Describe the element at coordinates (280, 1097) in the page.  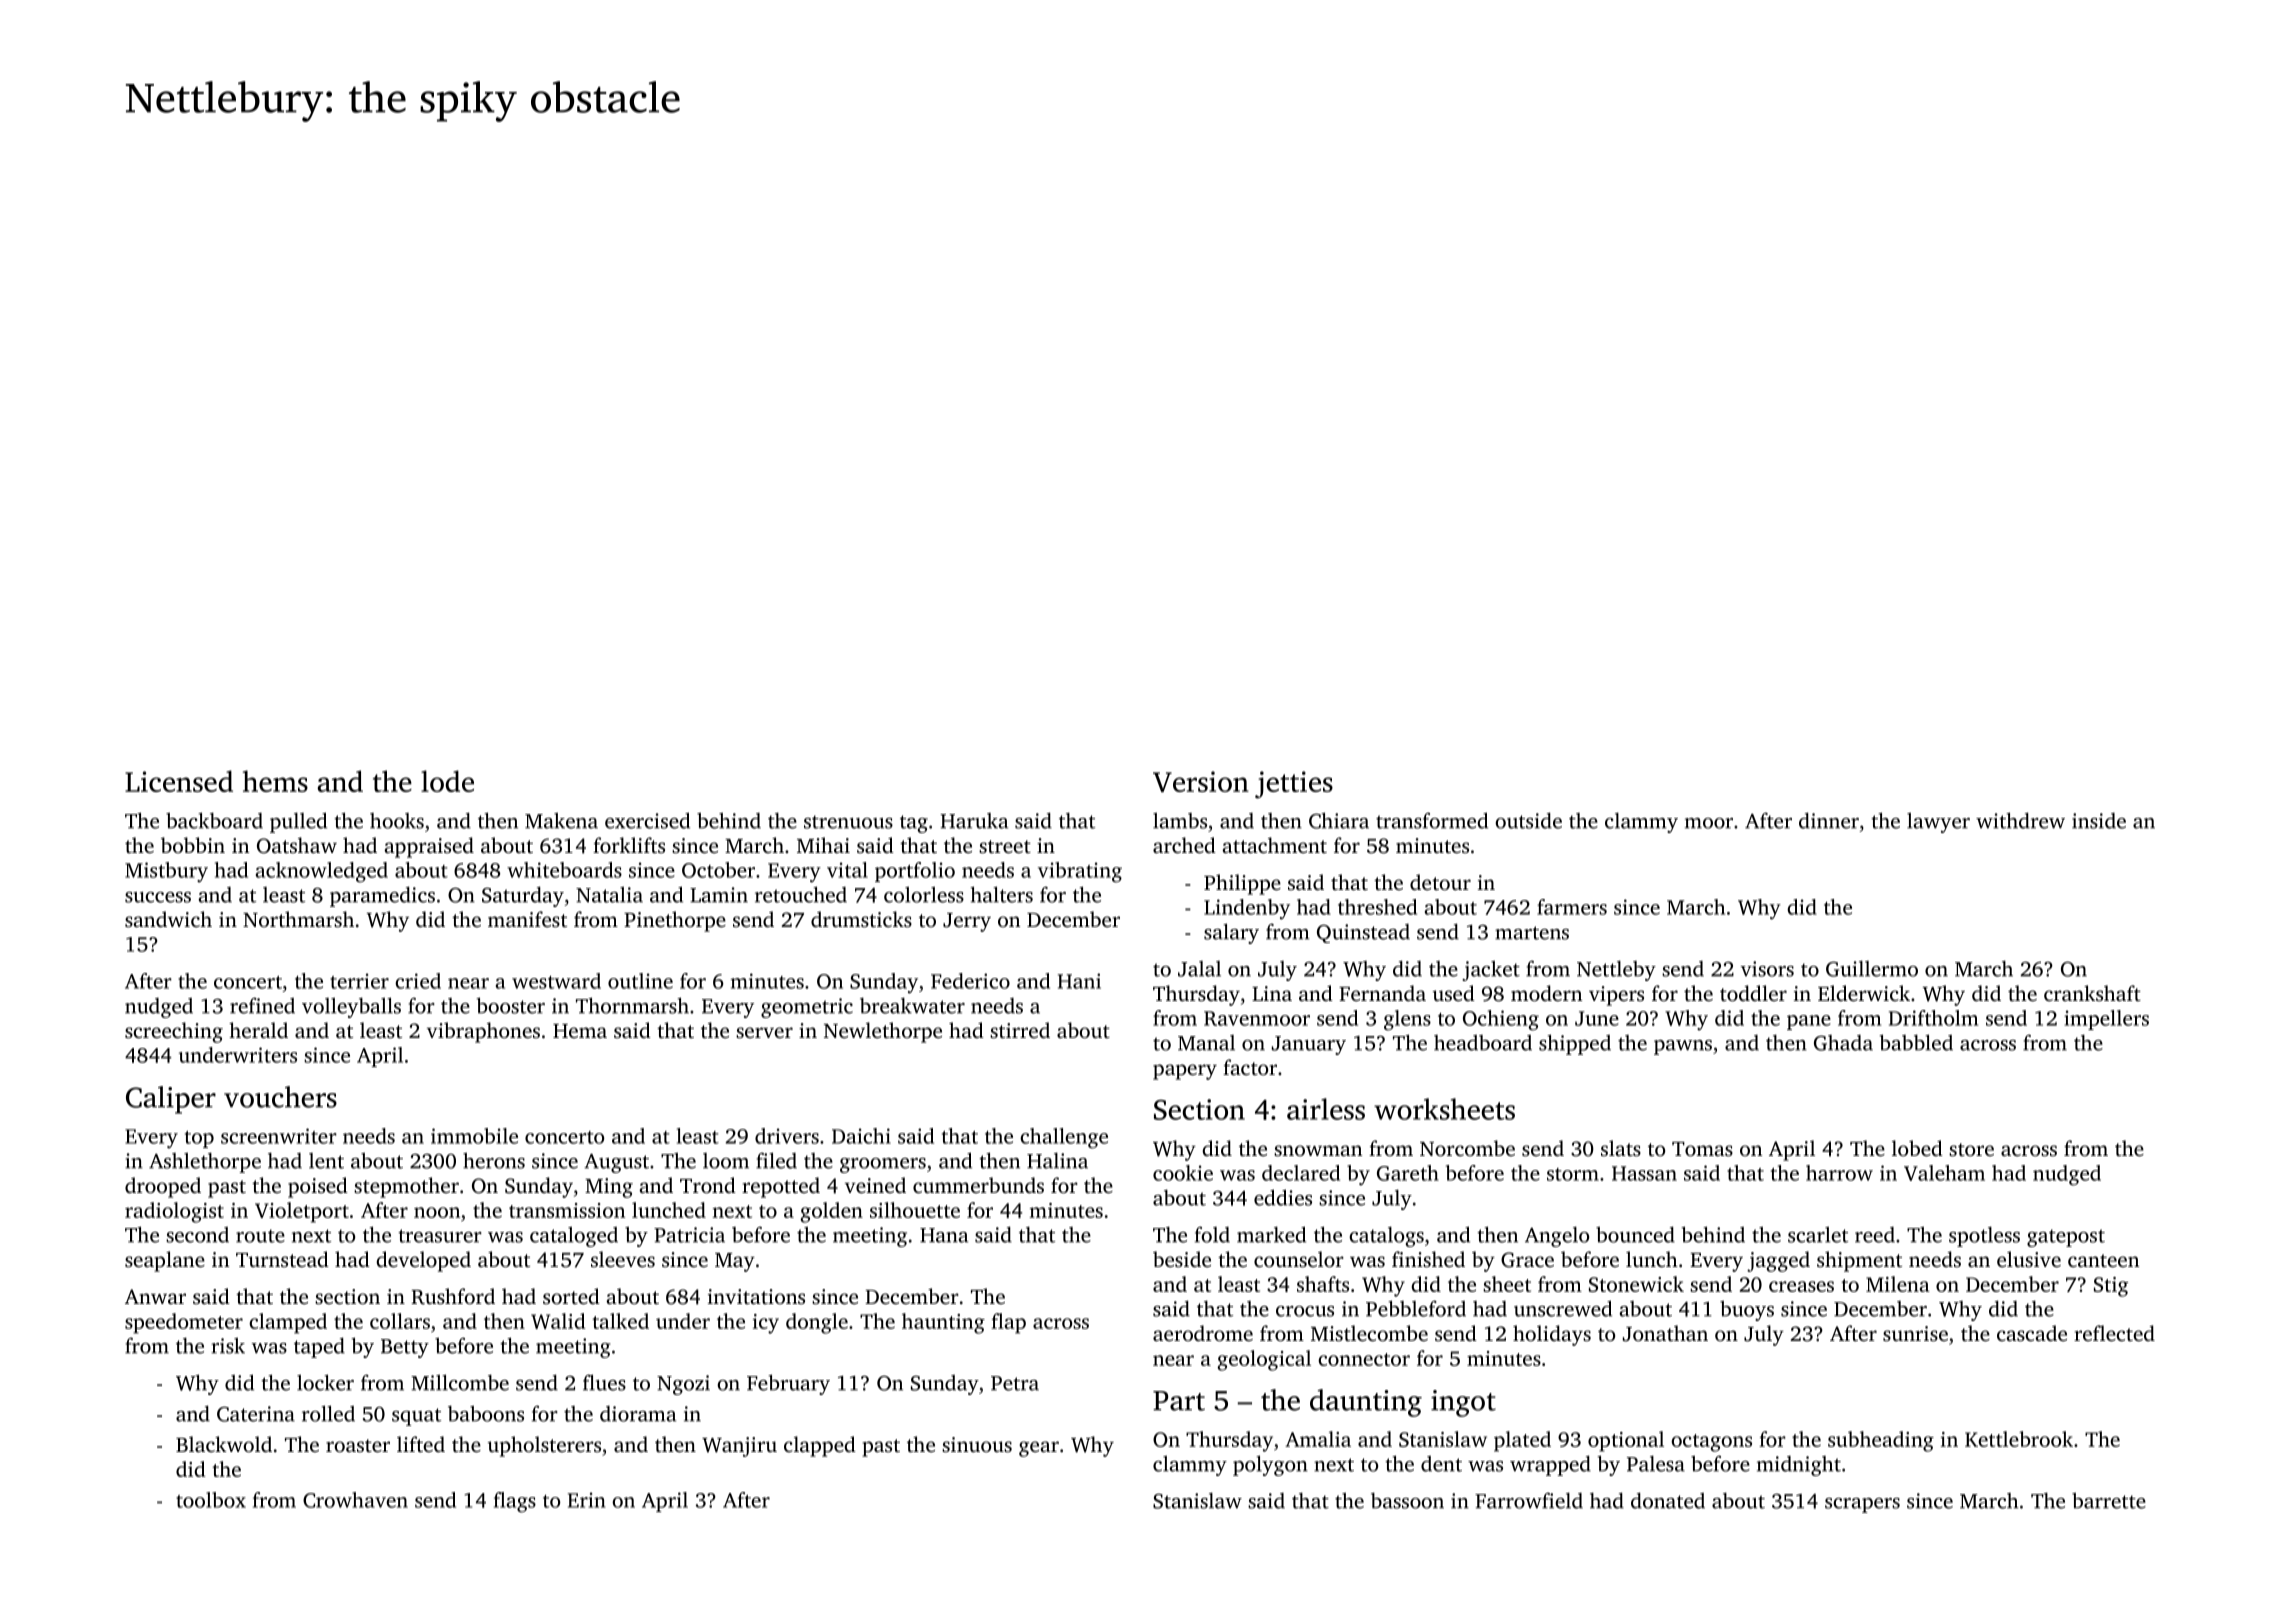
I see `vouchers` at that location.
